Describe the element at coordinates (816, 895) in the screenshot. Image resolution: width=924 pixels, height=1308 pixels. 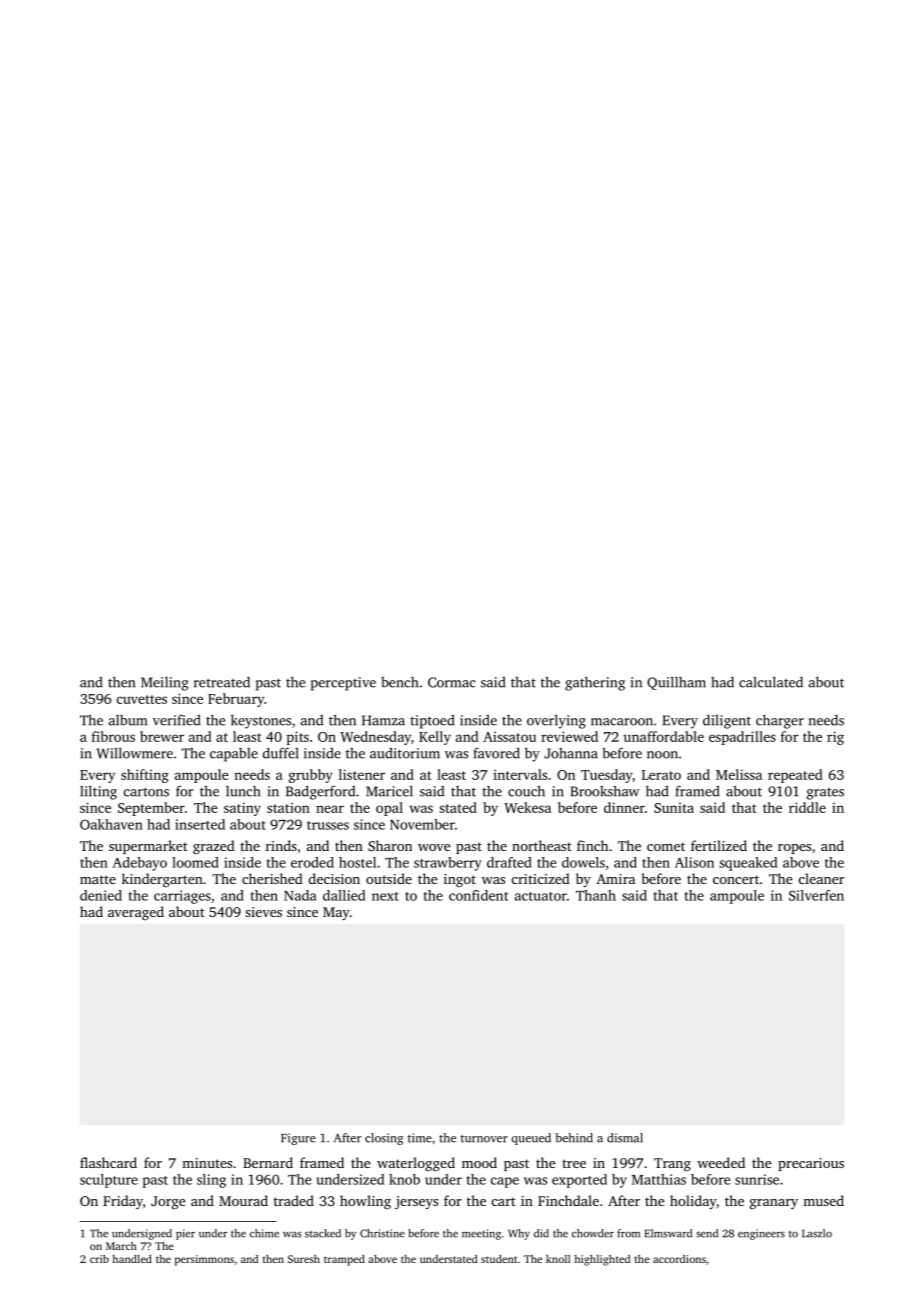
I see `Silverfen` at that location.
